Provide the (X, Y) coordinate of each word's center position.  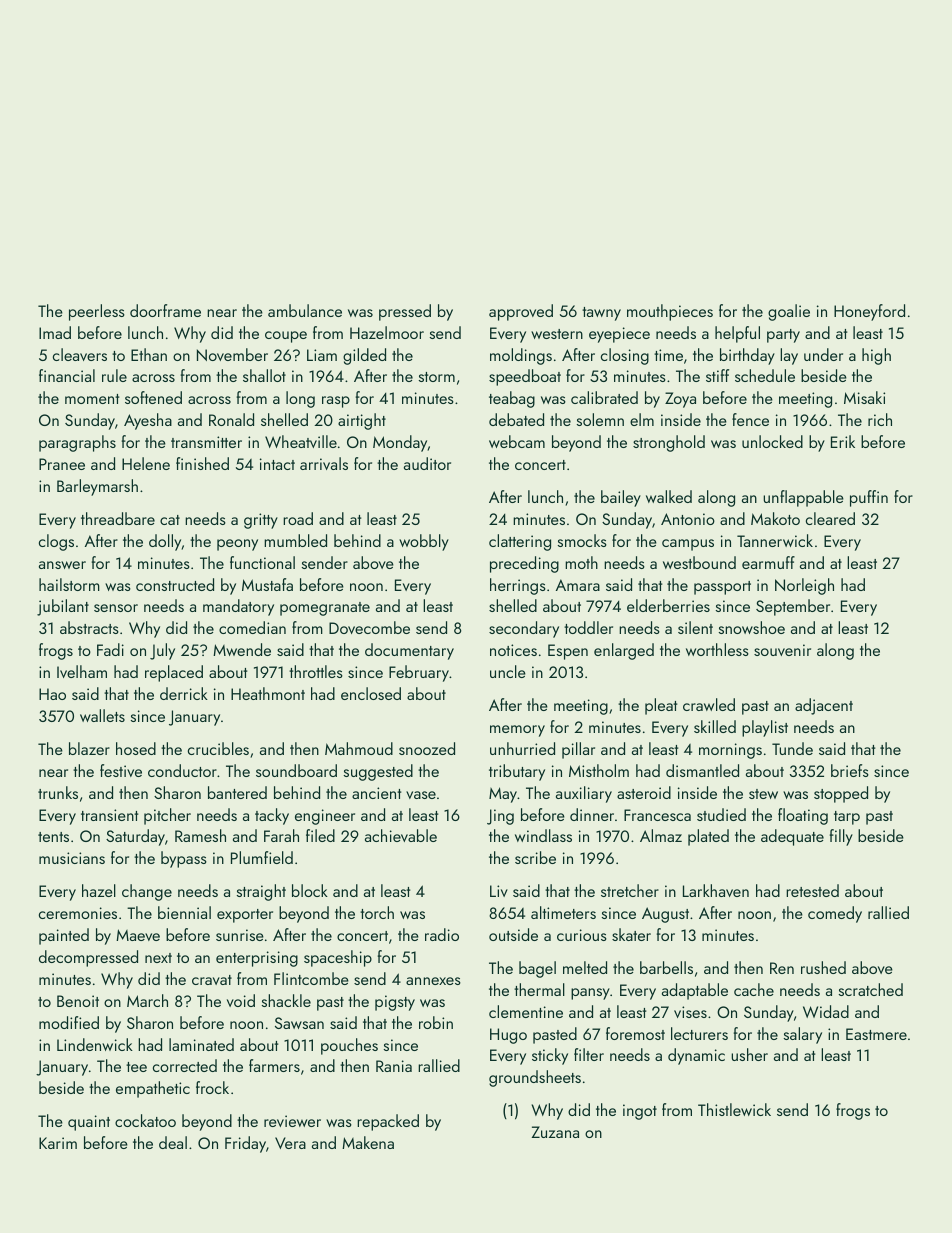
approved (521, 312)
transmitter (206, 442)
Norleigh (804, 586)
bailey (621, 498)
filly (841, 837)
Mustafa (267, 584)
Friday (245, 1144)
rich (880, 419)
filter (589, 1054)
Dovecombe (369, 627)
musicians (72, 858)
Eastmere (876, 1034)
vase (421, 795)
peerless (97, 312)
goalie (789, 312)
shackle (286, 1000)
